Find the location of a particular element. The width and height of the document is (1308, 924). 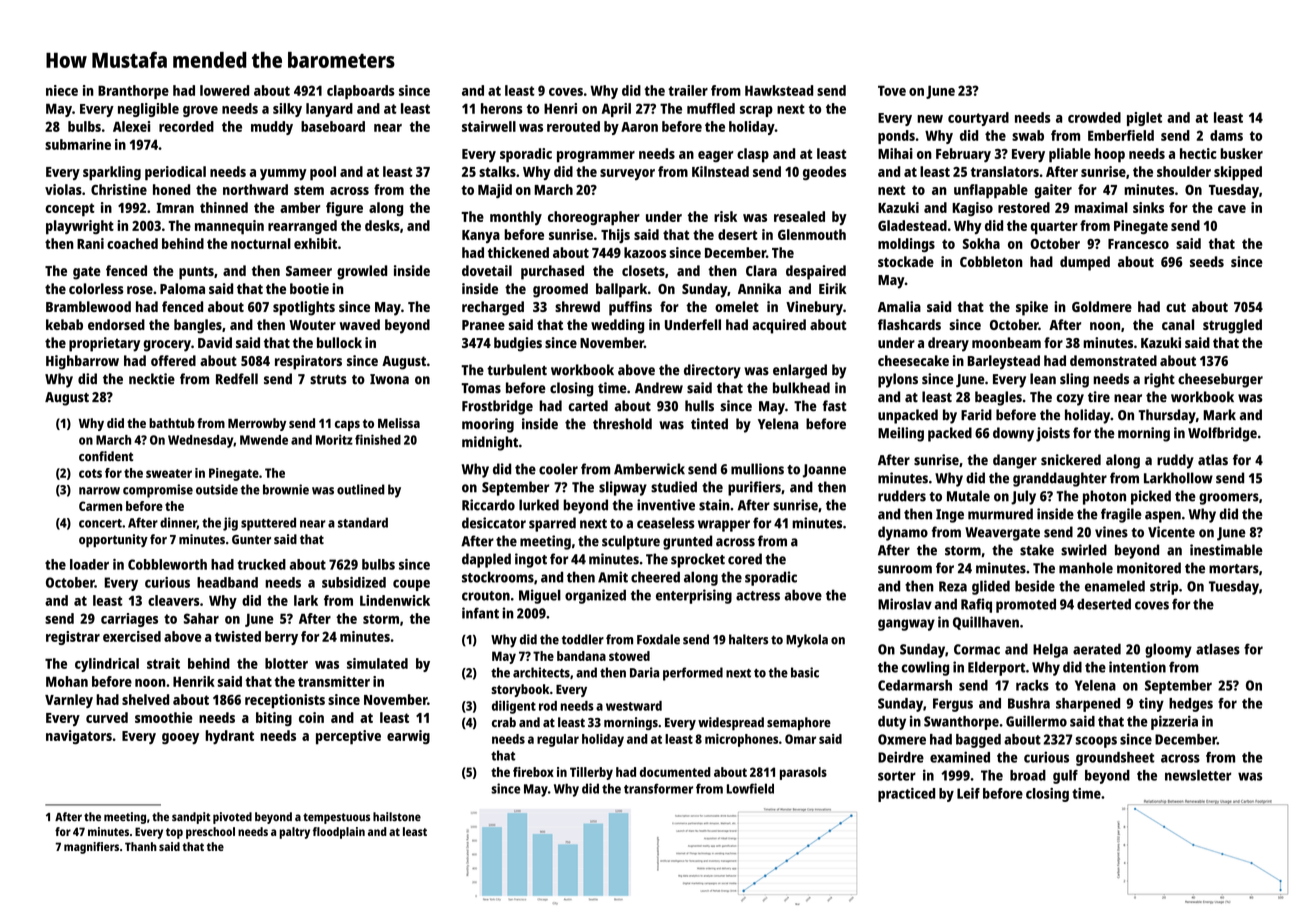

joists is located at coordinates (1053, 434).
